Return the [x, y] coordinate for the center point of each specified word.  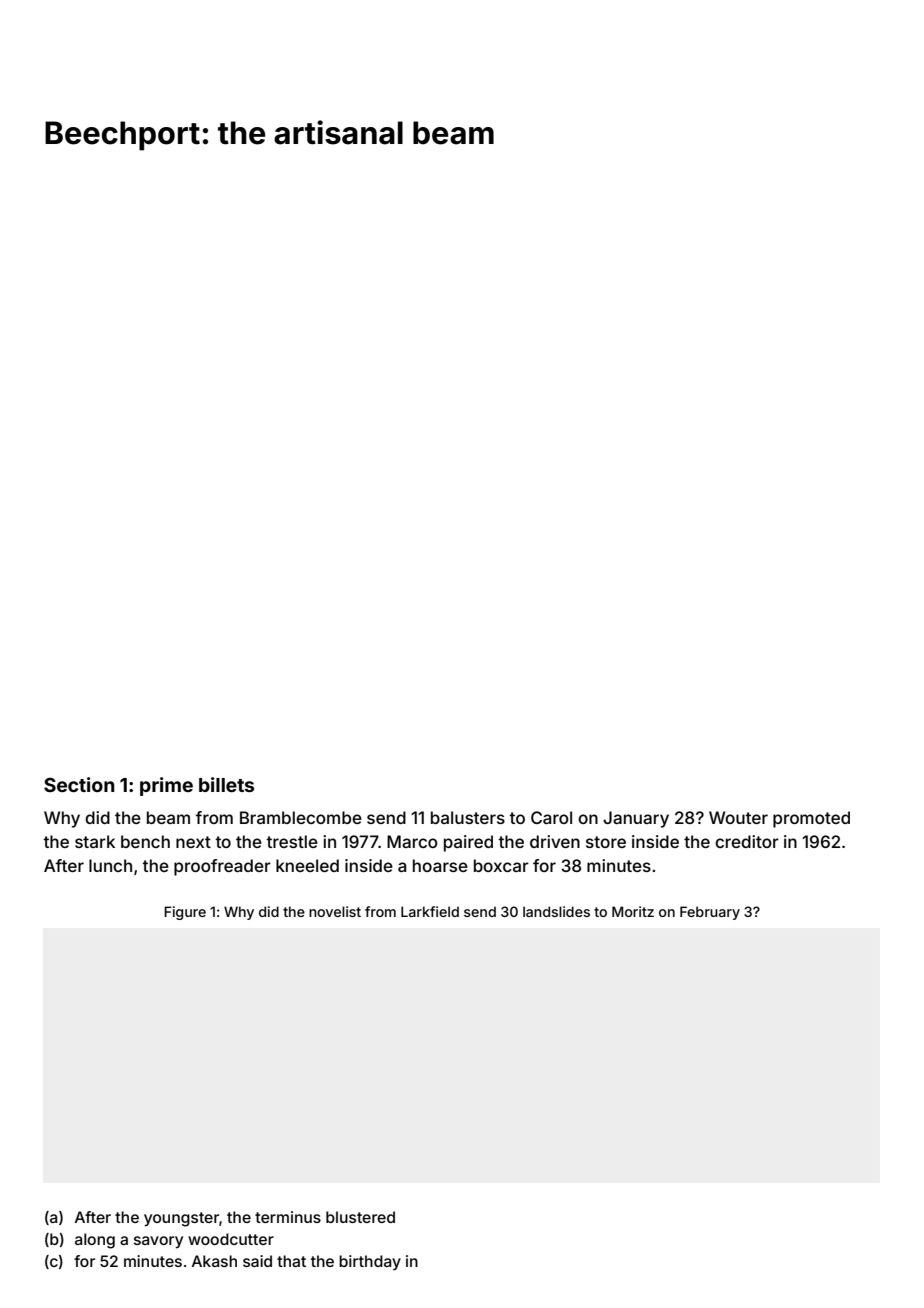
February [710, 913]
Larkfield [430, 911]
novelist [335, 911]
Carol [551, 817]
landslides [556, 911]
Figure [185, 913]
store [606, 842]
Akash [214, 1261]
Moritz [633, 911]
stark [95, 841]
